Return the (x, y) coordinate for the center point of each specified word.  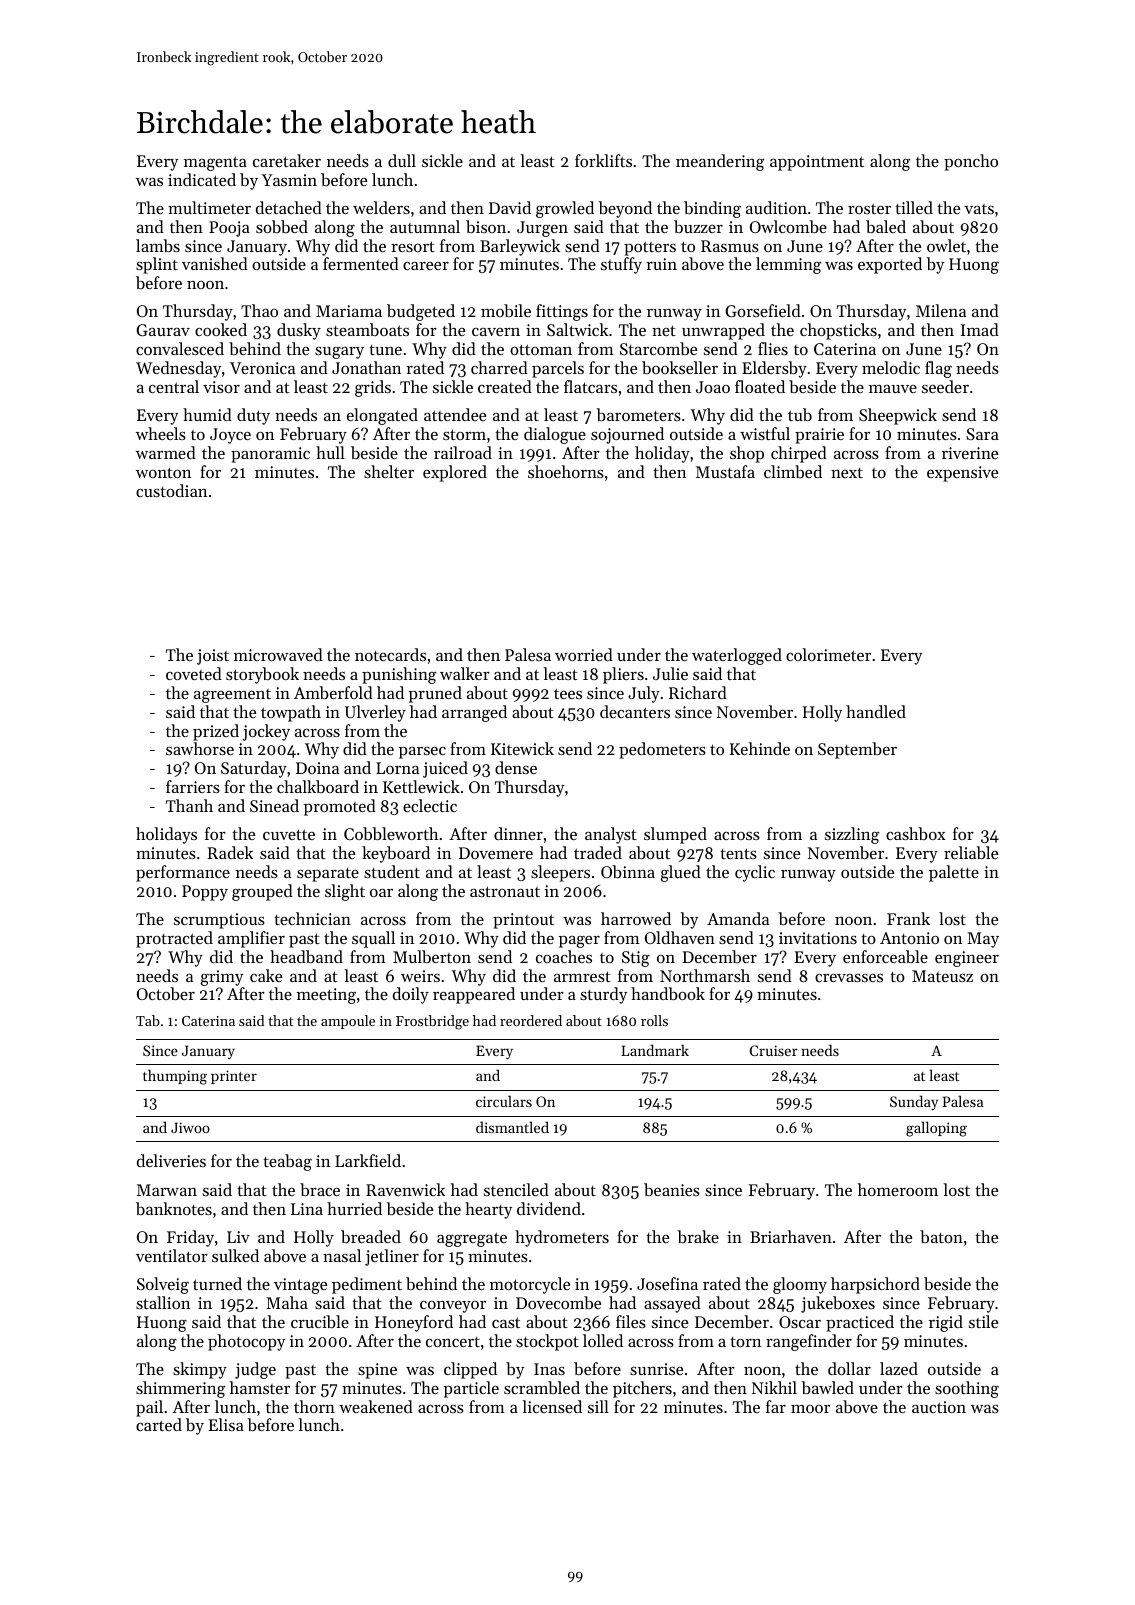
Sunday (914, 1102)
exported (890, 265)
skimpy (200, 1370)
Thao (259, 310)
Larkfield (368, 1160)
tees (568, 693)
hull (330, 452)
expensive (962, 474)
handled (876, 711)
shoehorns (566, 471)
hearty (488, 1210)
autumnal (425, 226)
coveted (194, 673)
